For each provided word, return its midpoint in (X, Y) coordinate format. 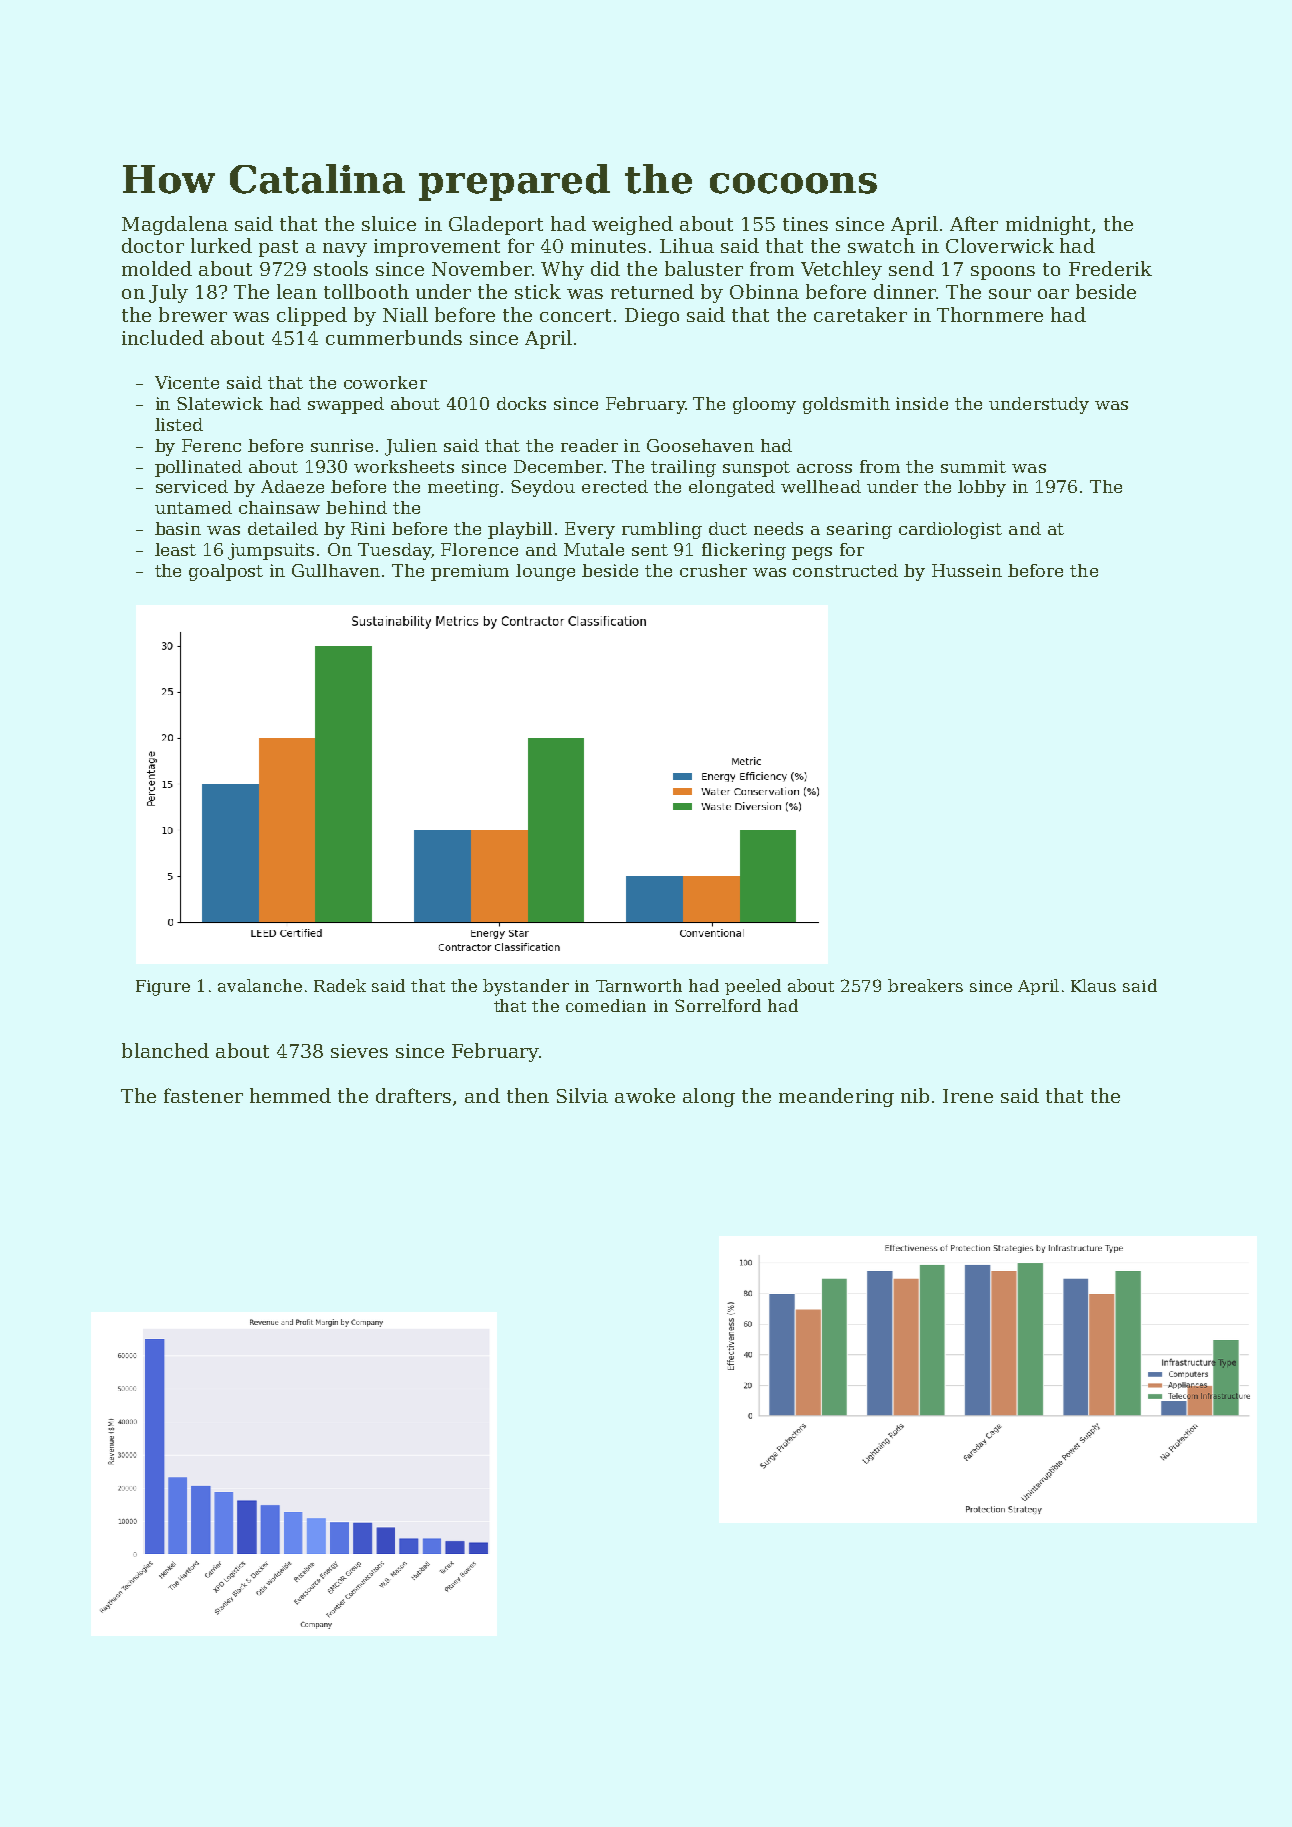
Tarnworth (639, 985)
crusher (713, 570)
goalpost (226, 572)
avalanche (260, 985)
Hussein (967, 570)
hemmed (290, 1095)
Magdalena (175, 225)
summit (973, 466)
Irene (968, 1096)
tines (805, 224)
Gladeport (496, 225)
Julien (411, 447)
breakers (925, 985)
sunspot (756, 469)
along (709, 1097)
